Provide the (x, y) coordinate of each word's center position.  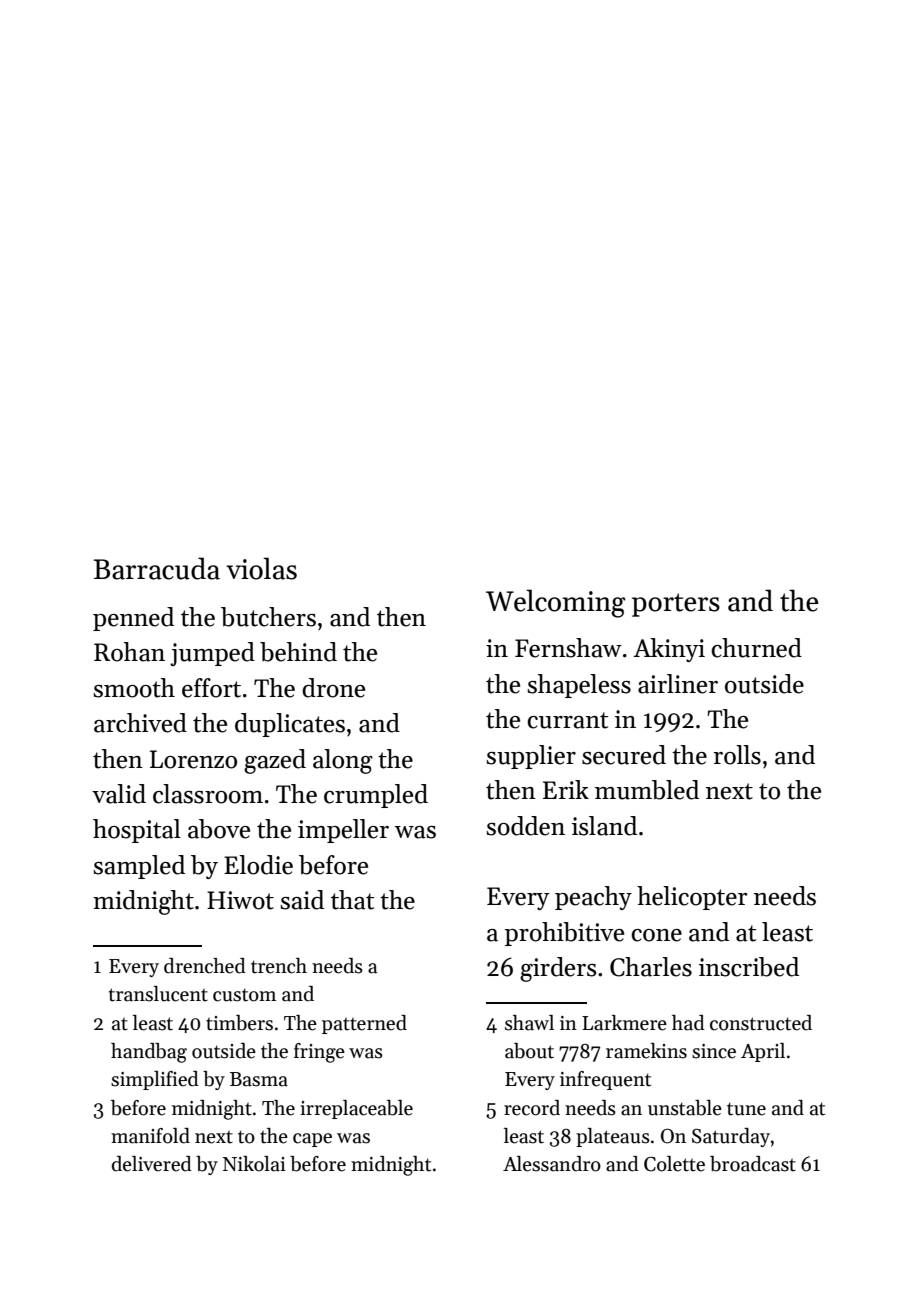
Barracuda (157, 568)
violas (261, 568)
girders (558, 969)
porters (676, 605)
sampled (139, 867)
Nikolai (254, 1164)
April (763, 1052)
